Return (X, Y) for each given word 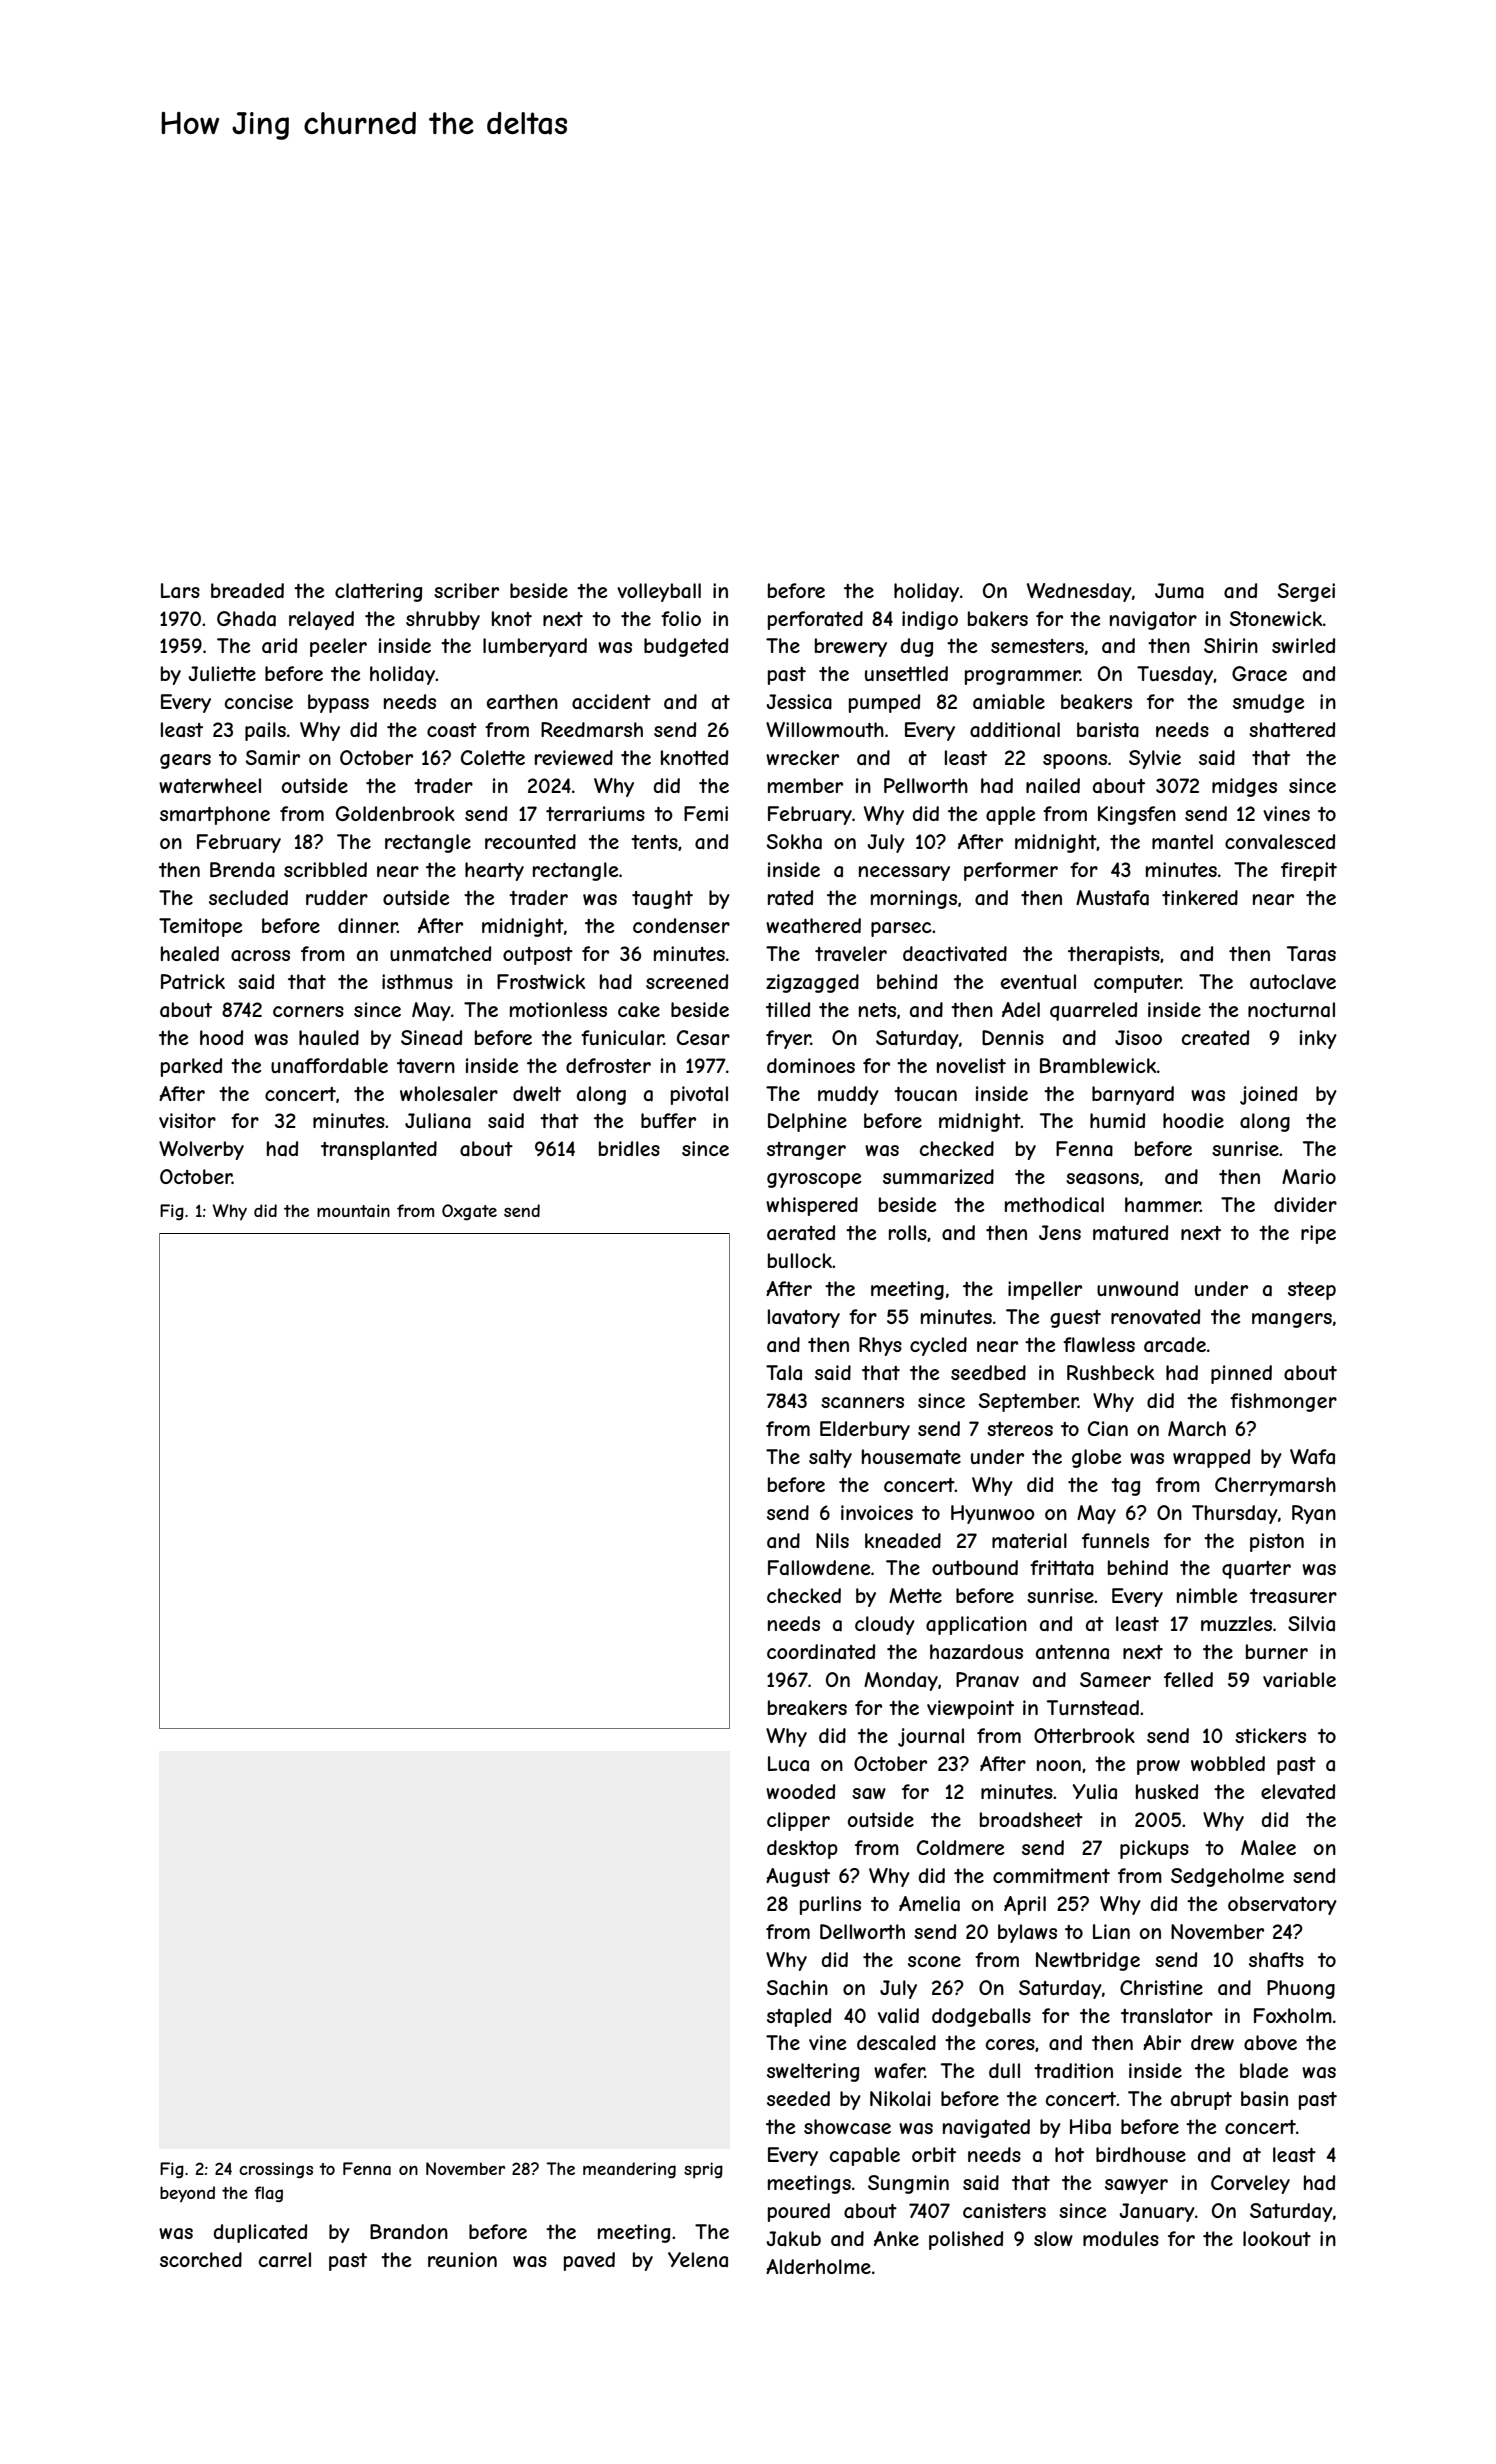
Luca (788, 1763)
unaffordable (329, 1066)
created (1215, 1037)
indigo (930, 620)
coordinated (821, 1651)
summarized (938, 1176)
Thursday (1235, 1514)
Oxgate (469, 1212)
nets (877, 1010)
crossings (276, 2170)
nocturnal (1291, 1010)
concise (259, 701)
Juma (1179, 591)
